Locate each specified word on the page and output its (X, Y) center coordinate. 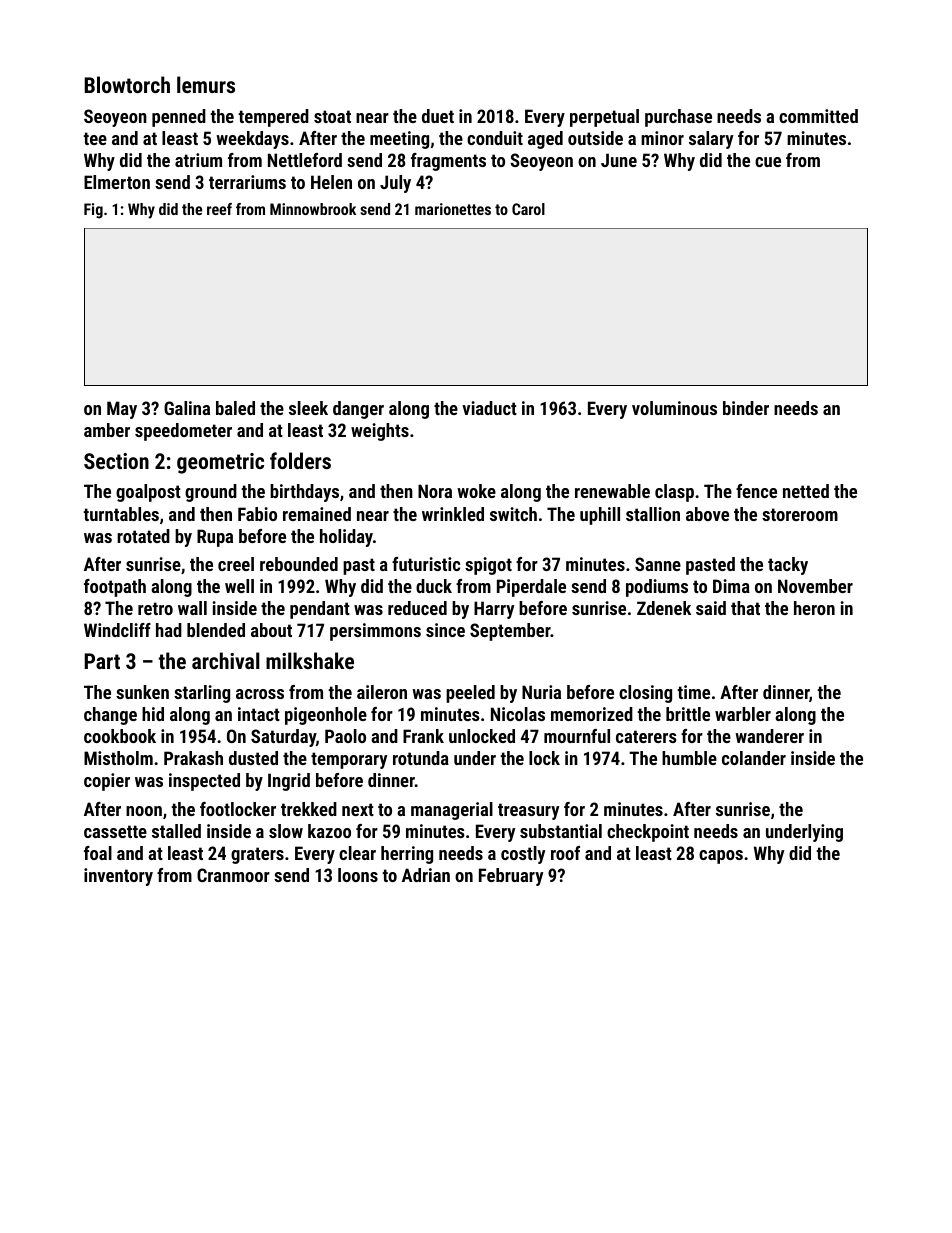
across (260, 694)
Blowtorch (127, 84)
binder (746, 408)
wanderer (769, 736)
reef (219, 209)
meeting (399, 140)
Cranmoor (233, 875)
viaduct (489, 408)
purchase (678, 118)
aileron (382, 692)
